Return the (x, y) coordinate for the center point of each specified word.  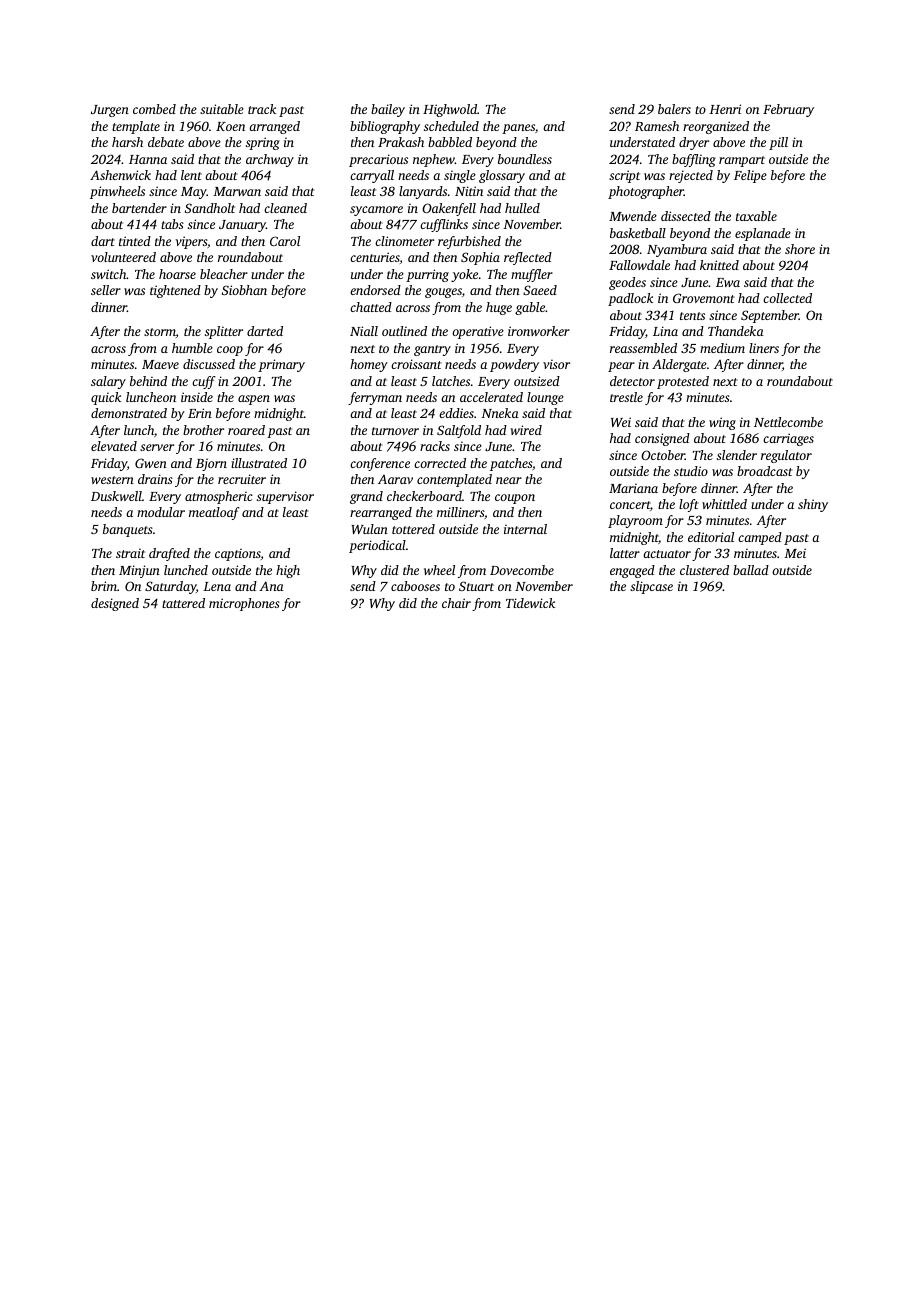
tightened (175, 291)
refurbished (469, 242)
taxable (756, 216)
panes (518, 129)
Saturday (170, 587)
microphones (244, 604)
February (788, 110)
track (262, 109)
